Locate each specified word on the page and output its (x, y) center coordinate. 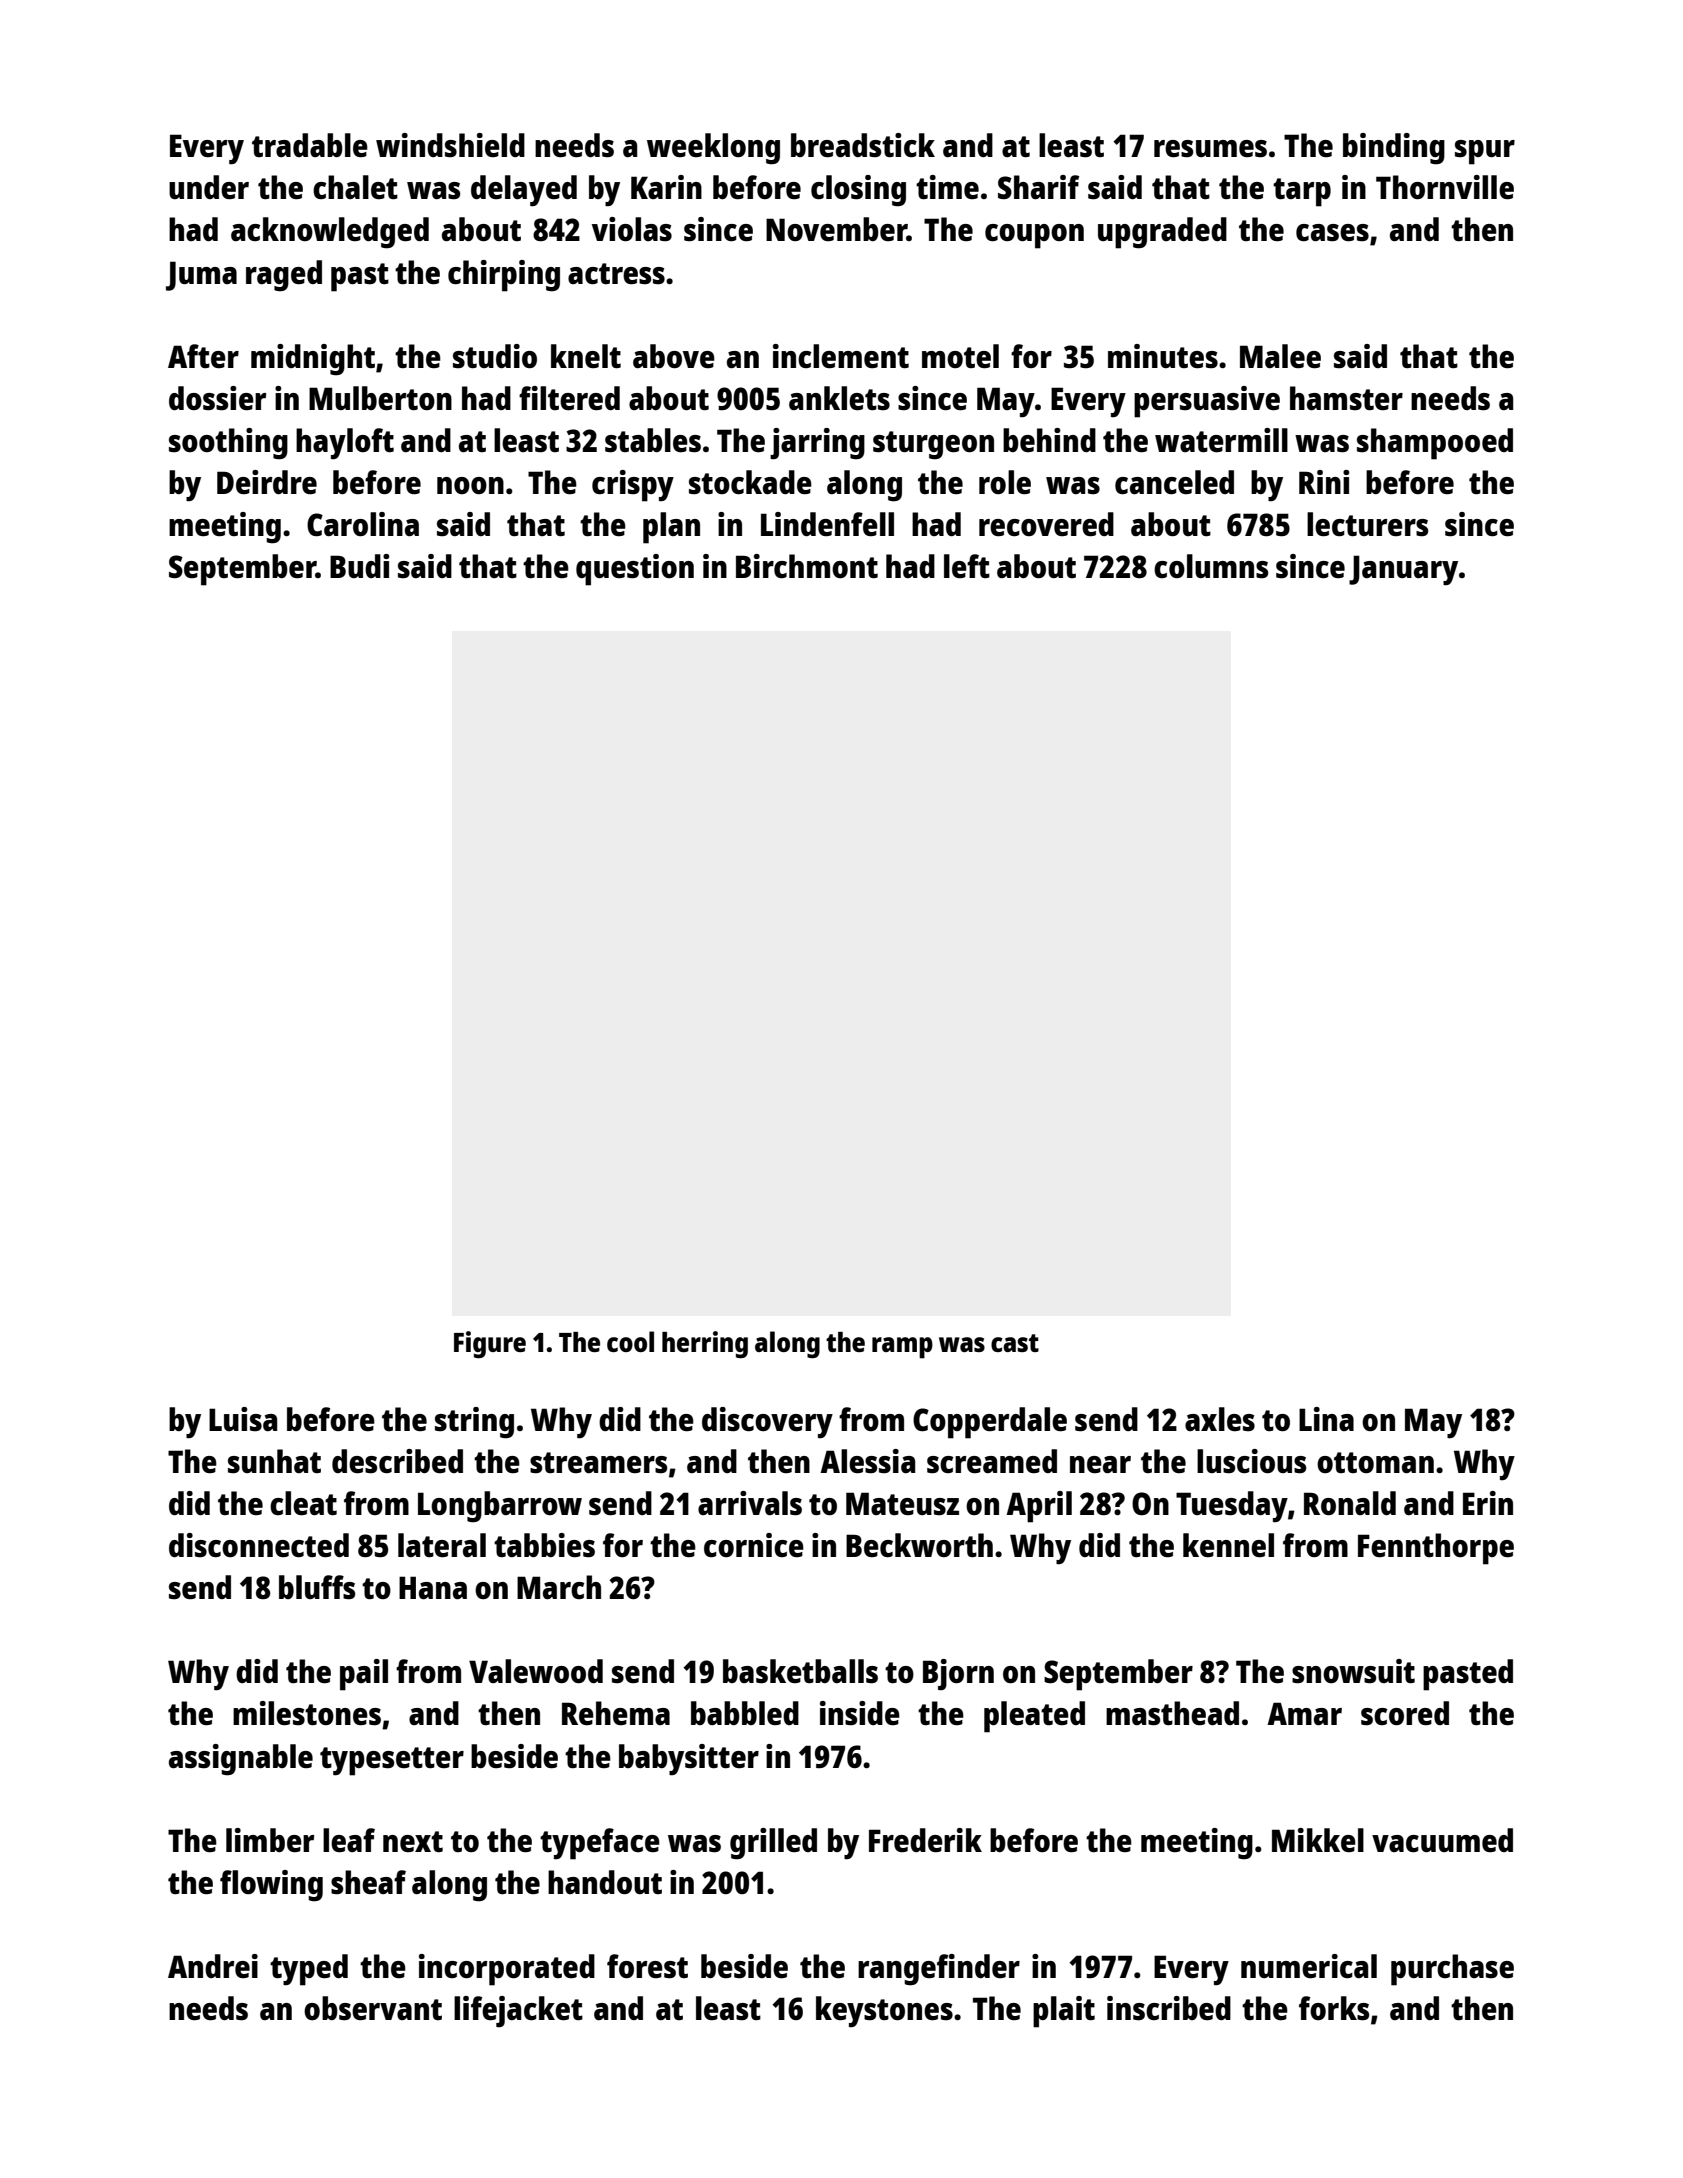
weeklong (713, 149)
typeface (600, 1844)
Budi (360, 566)
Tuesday (1232, 1507)
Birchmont (807, 566)
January (1403, 570)
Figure (490, 1345)
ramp (902, 1348)
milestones (307, 1713)
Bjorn (958, 1675)
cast (1015, 1343)
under (209, 187)
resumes (1210, 149)
